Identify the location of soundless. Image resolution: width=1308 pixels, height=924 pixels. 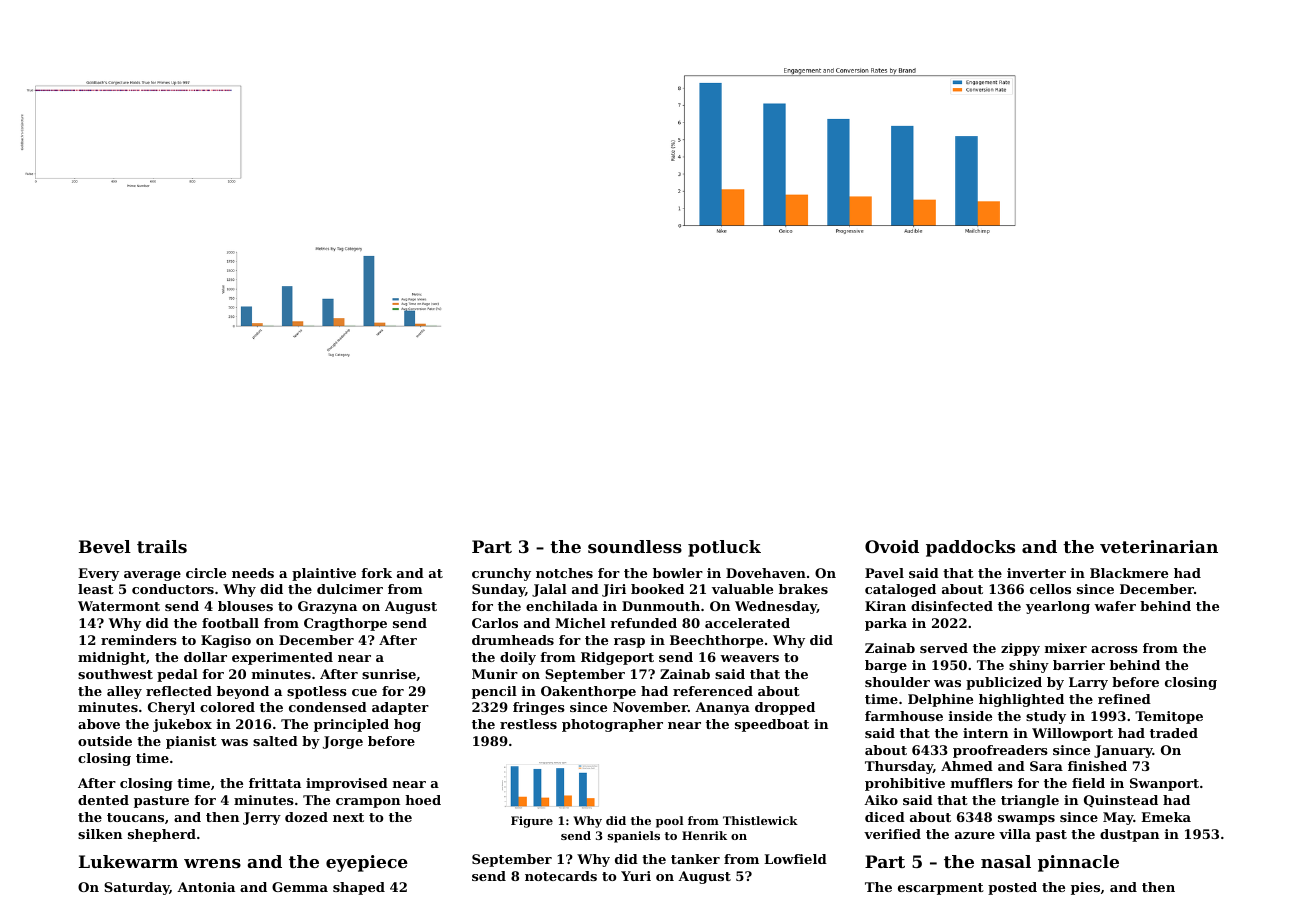
(635, 546).
